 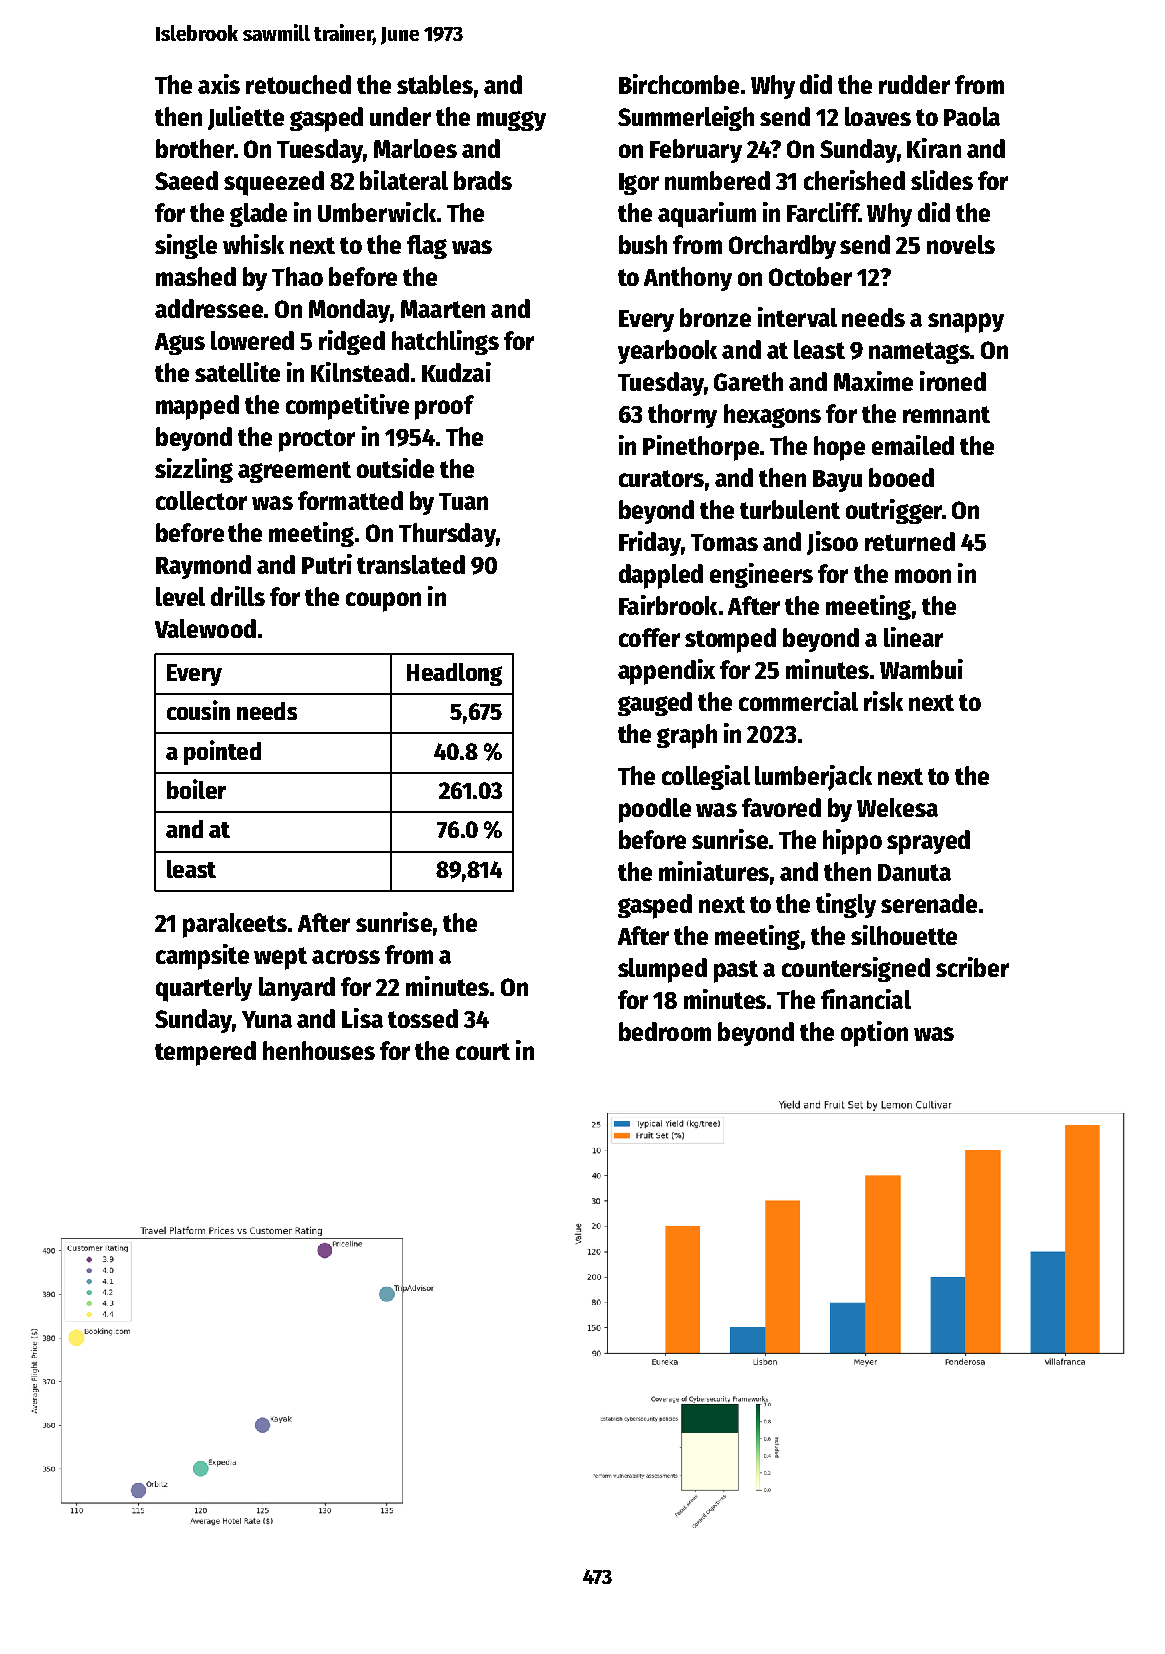 What do you see at coordinates (914, 84) in the page?
I see `rudder` at bounding box center [914, 84].
